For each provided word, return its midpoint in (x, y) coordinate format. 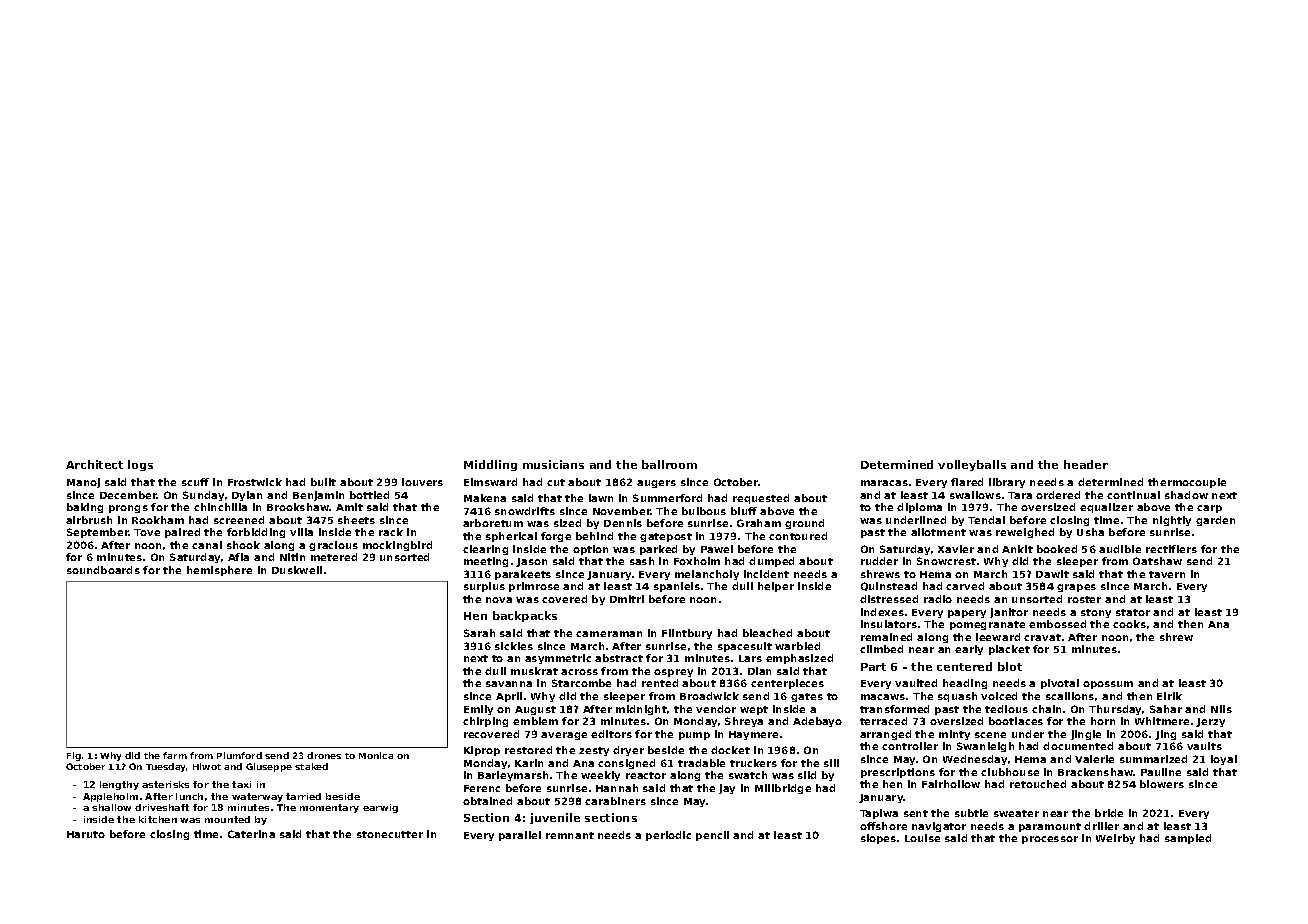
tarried (303, 796)
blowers (1162, 784)
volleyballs (972, 465)
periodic (668, 836)
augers (656, 484)
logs (140, 465)
